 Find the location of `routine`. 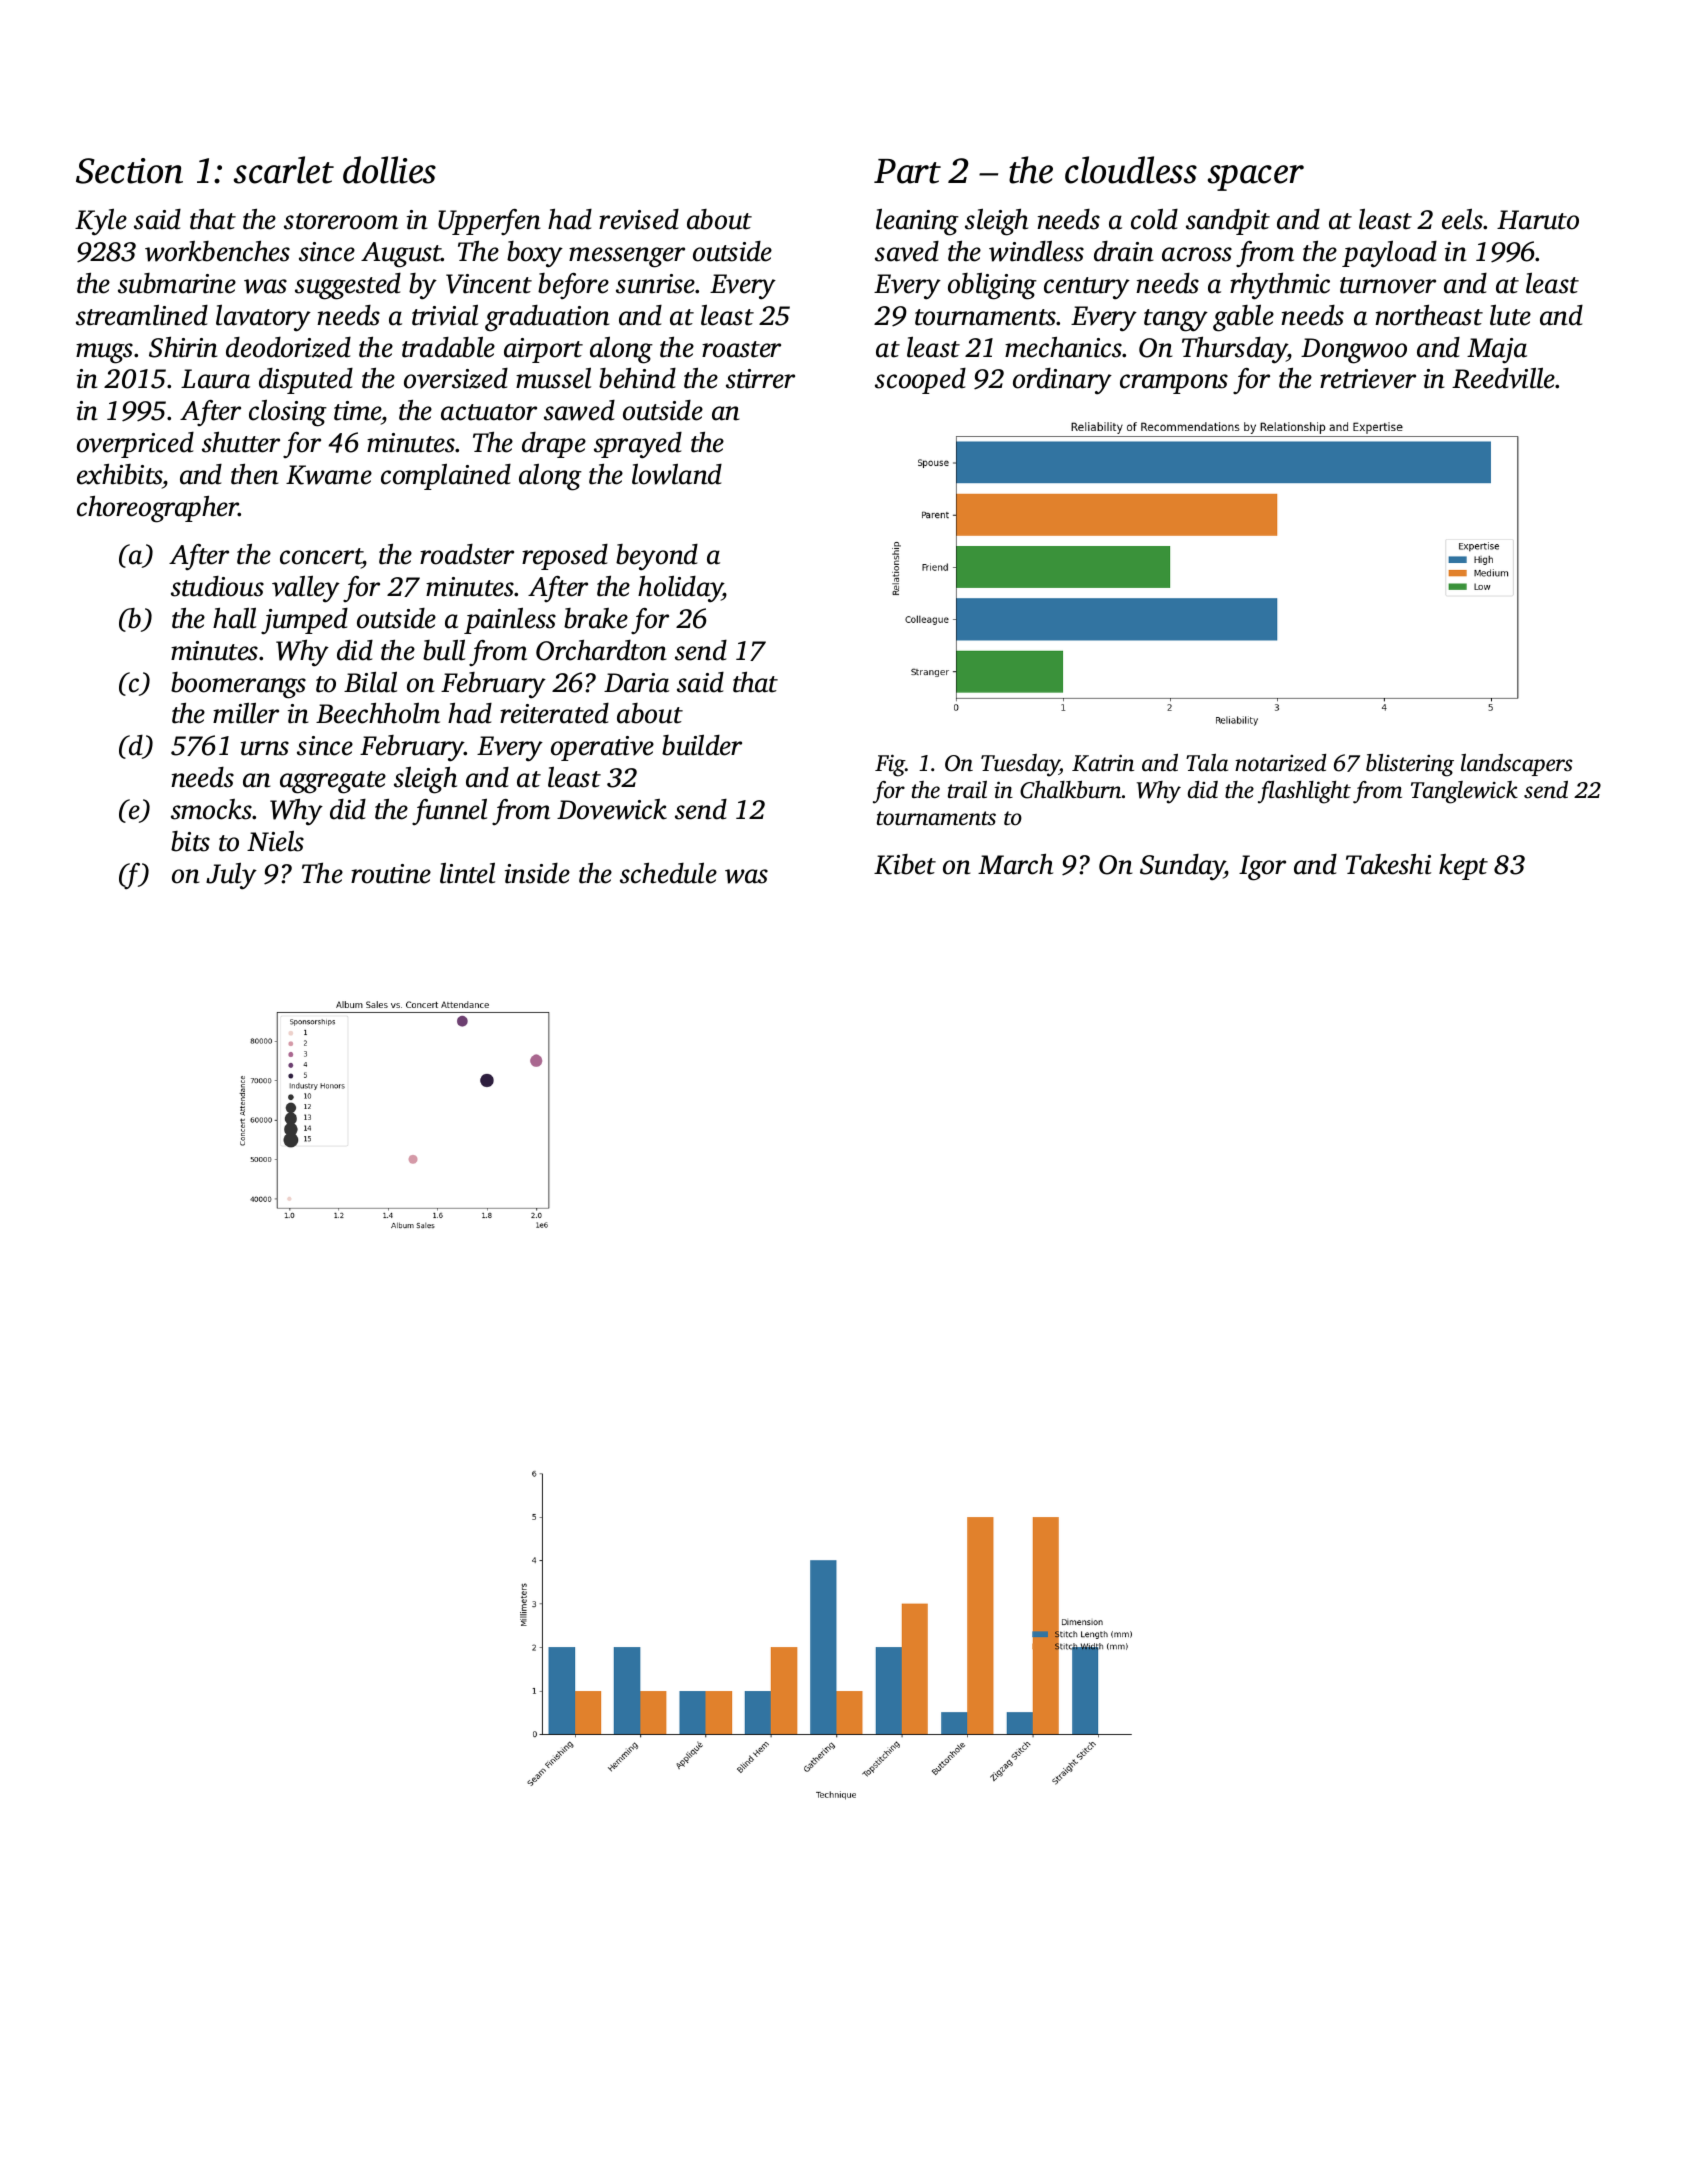

routine is located at coordinates (391, 874).
